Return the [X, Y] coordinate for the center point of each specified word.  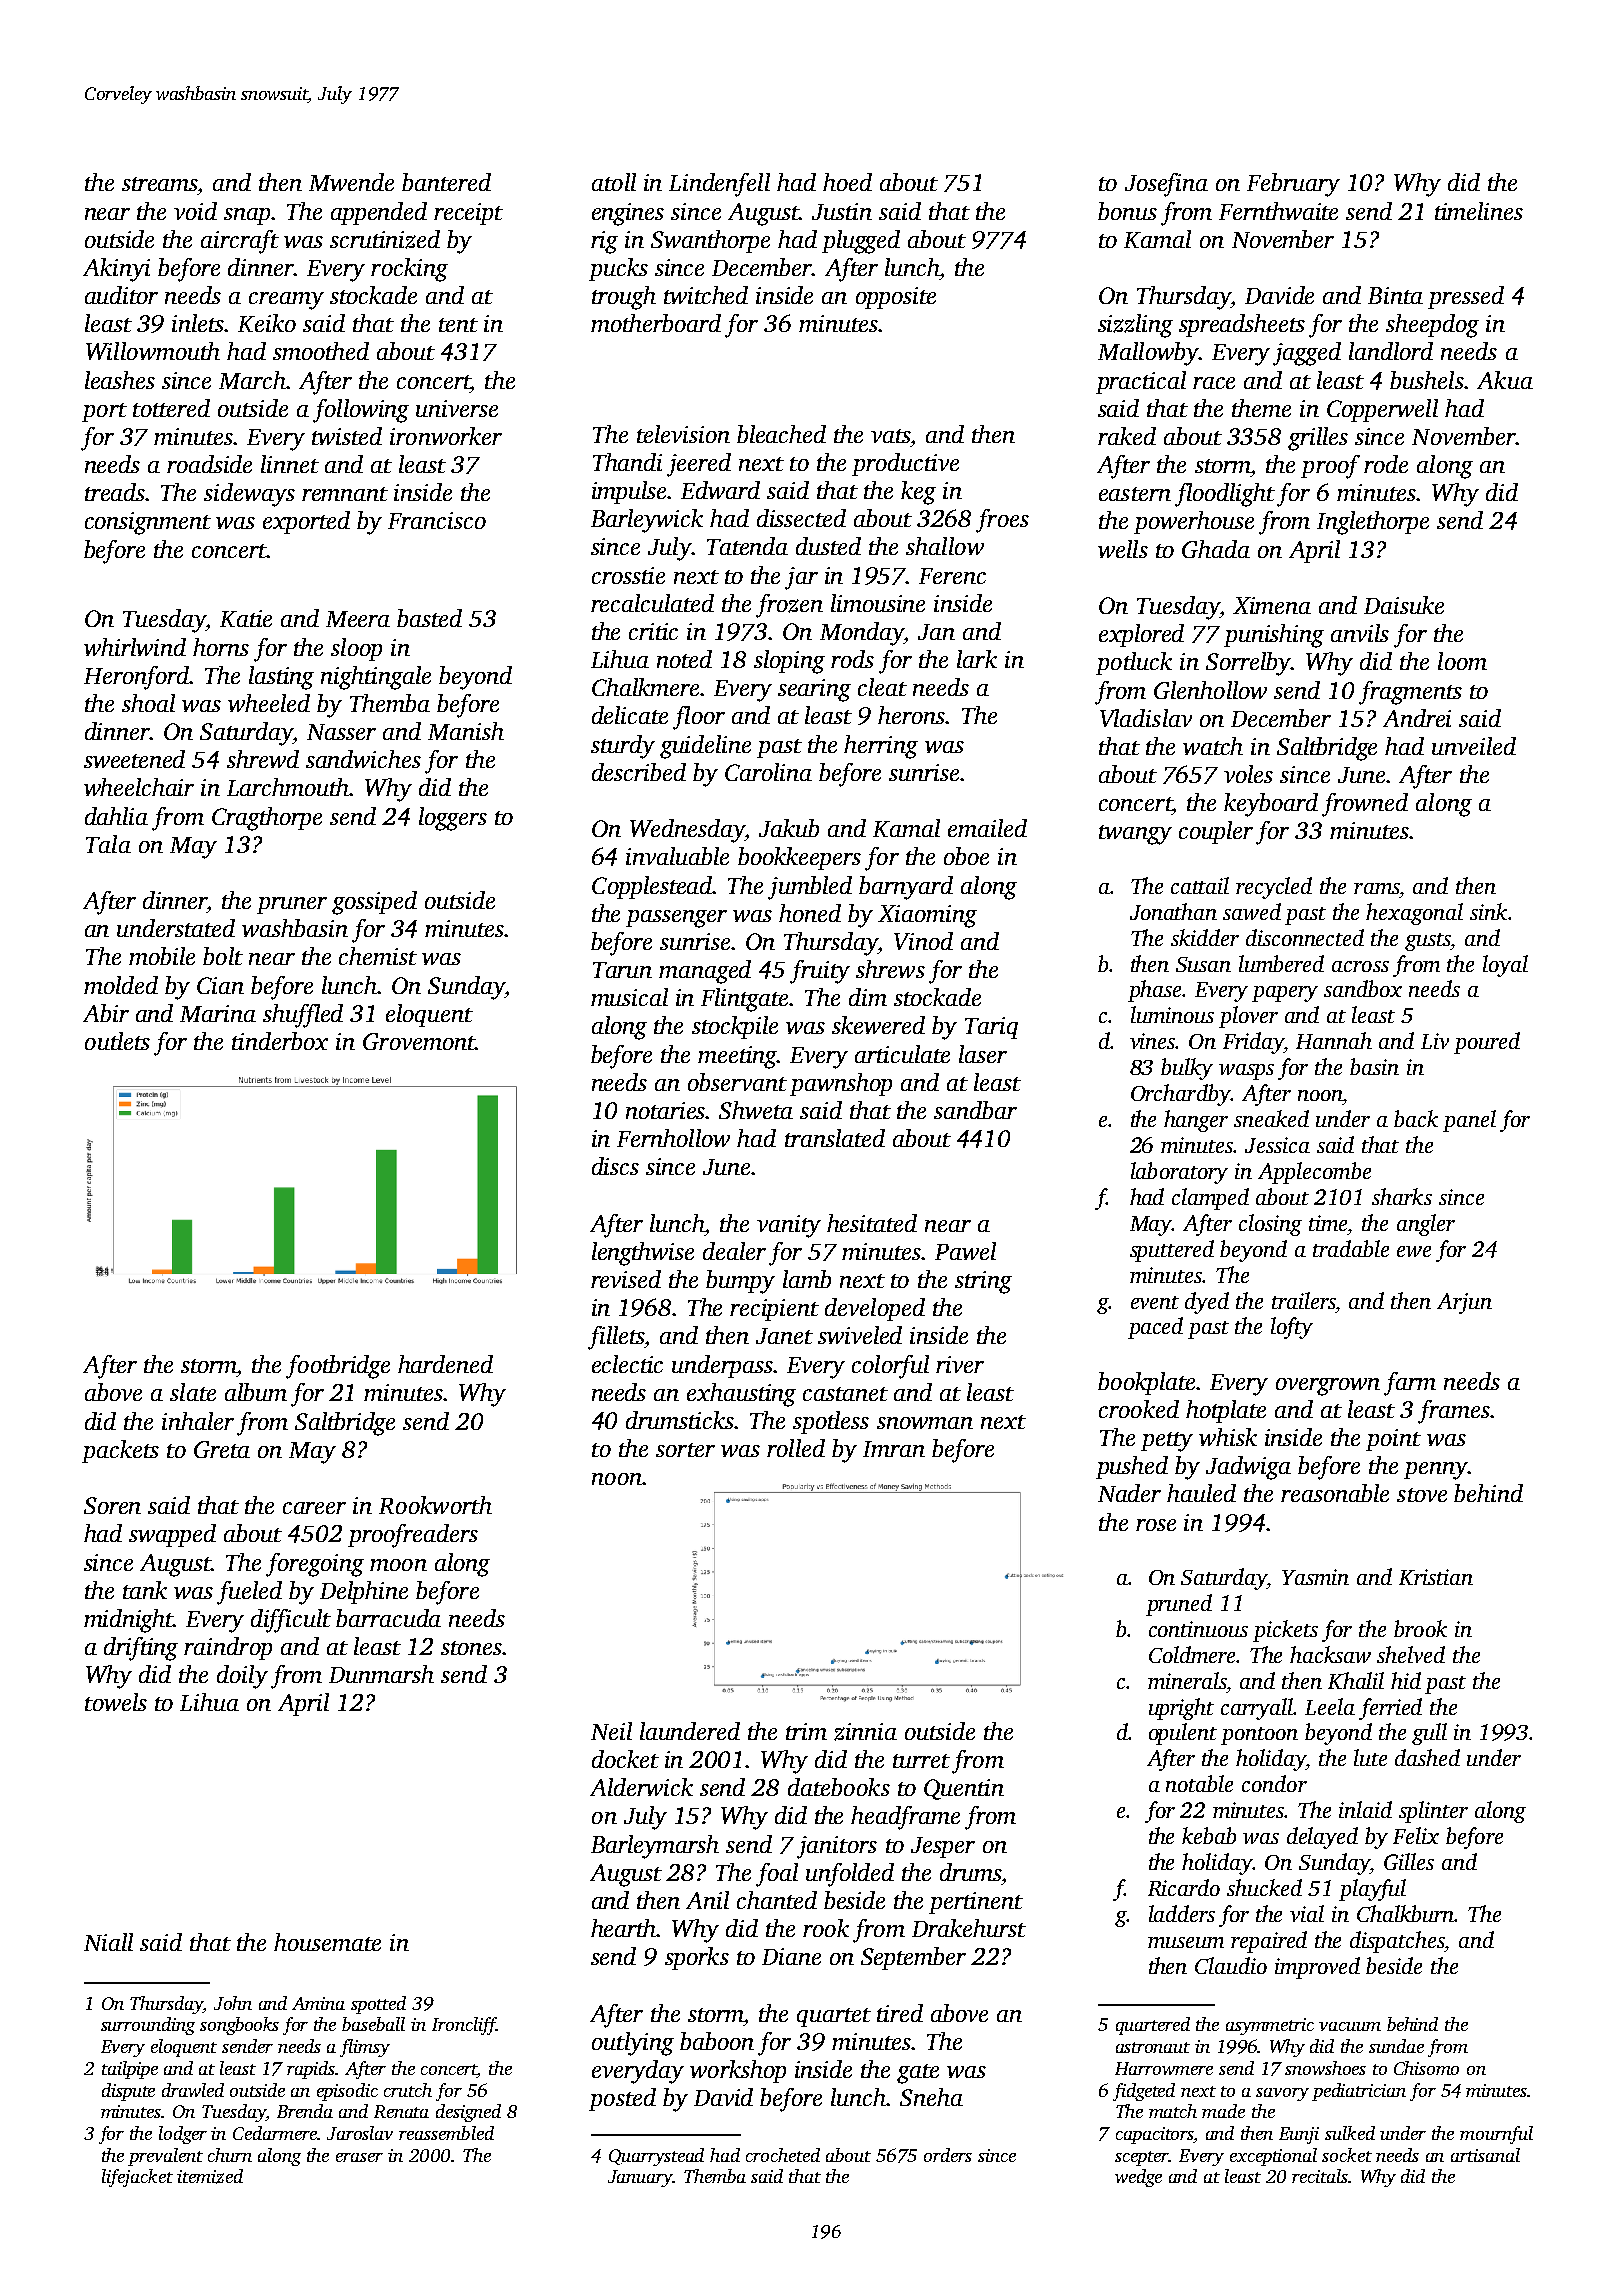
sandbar [975, 1110]
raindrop [228, 1648]
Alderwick [641, 1787]
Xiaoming [927, 916]
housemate [327, 1942]
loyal [1505, 966]
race [1214, 383]
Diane [791, 1956]
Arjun [1464, 1303]
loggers [453, 819]
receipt [468, 214]
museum [1186, 1942]
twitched [706, 295]
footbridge [338, 1367]
